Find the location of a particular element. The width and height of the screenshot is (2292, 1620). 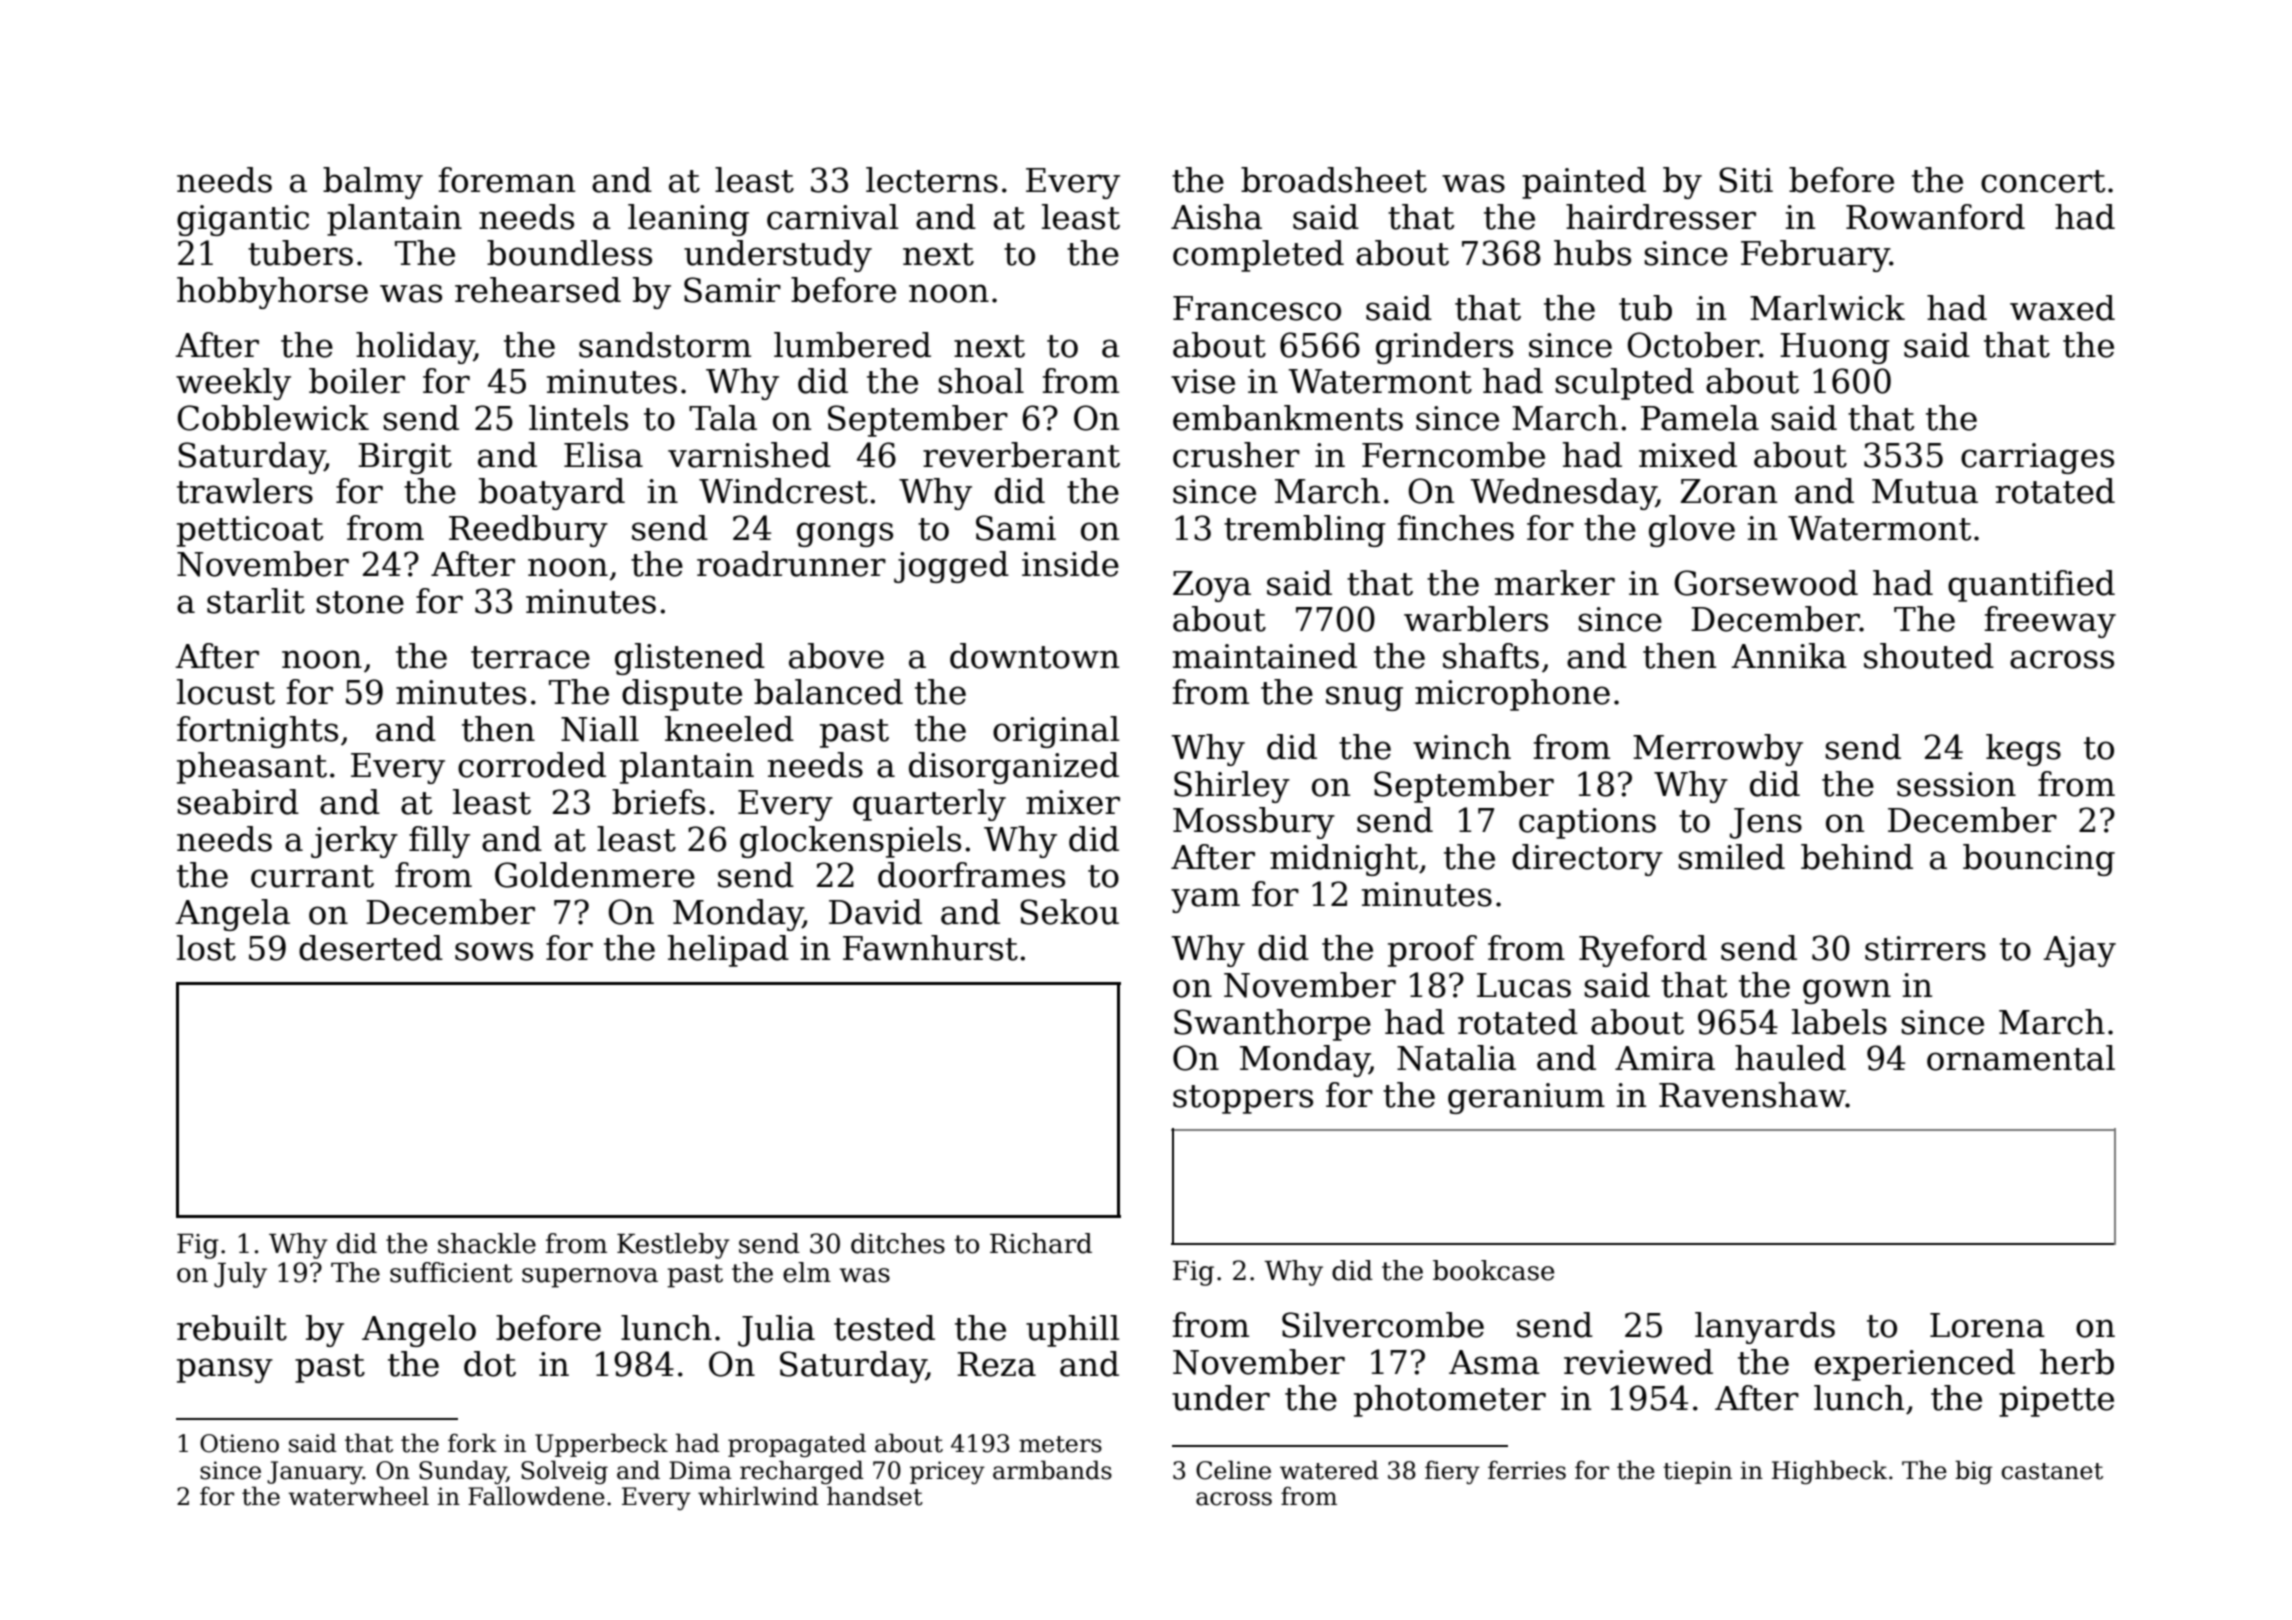

yam is located at coordinates (1205, 900).
